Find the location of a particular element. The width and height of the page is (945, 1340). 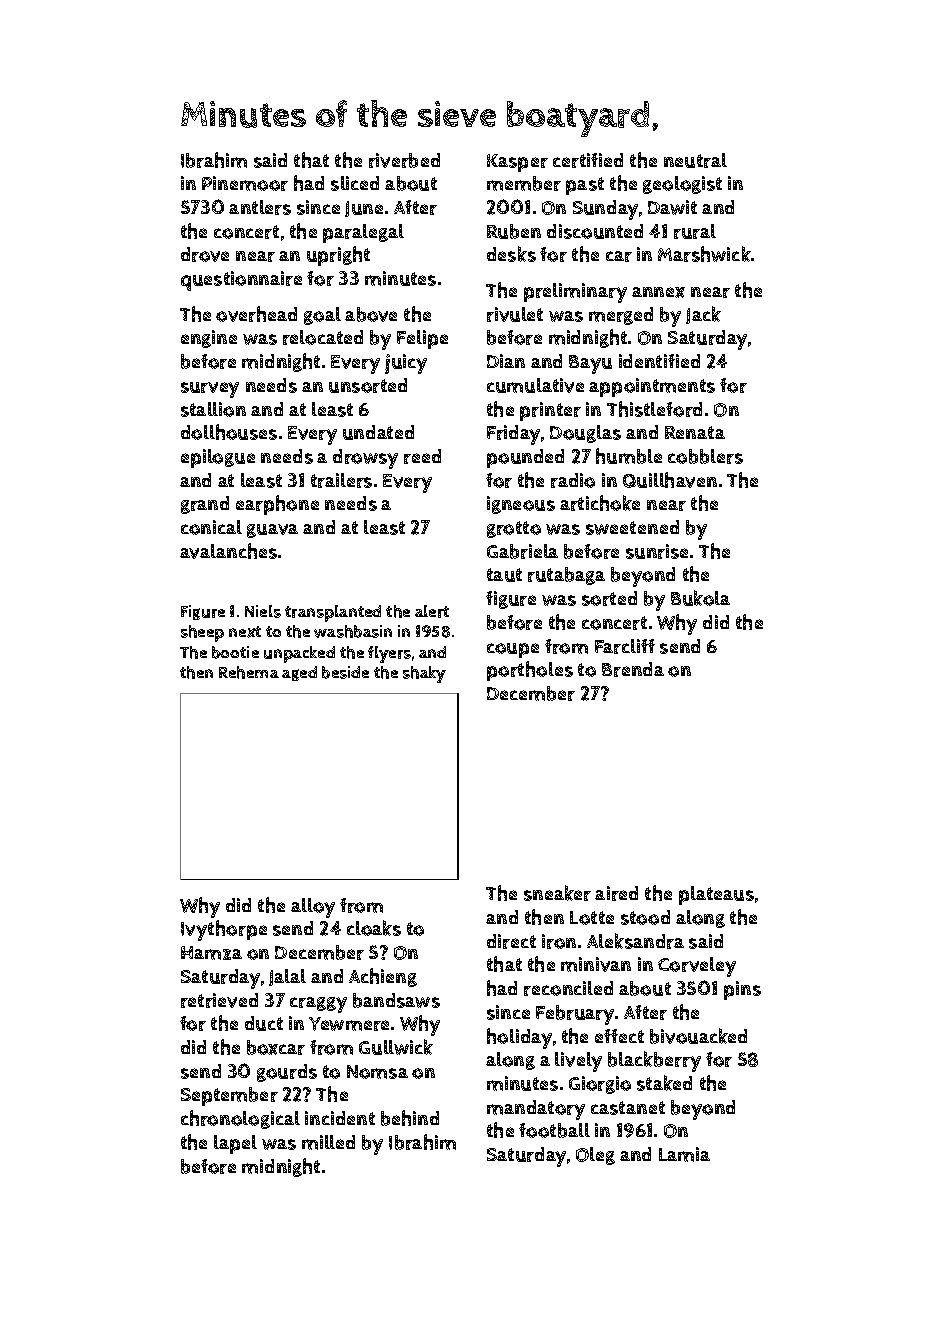

direct is located at coordinates (511, 941).
